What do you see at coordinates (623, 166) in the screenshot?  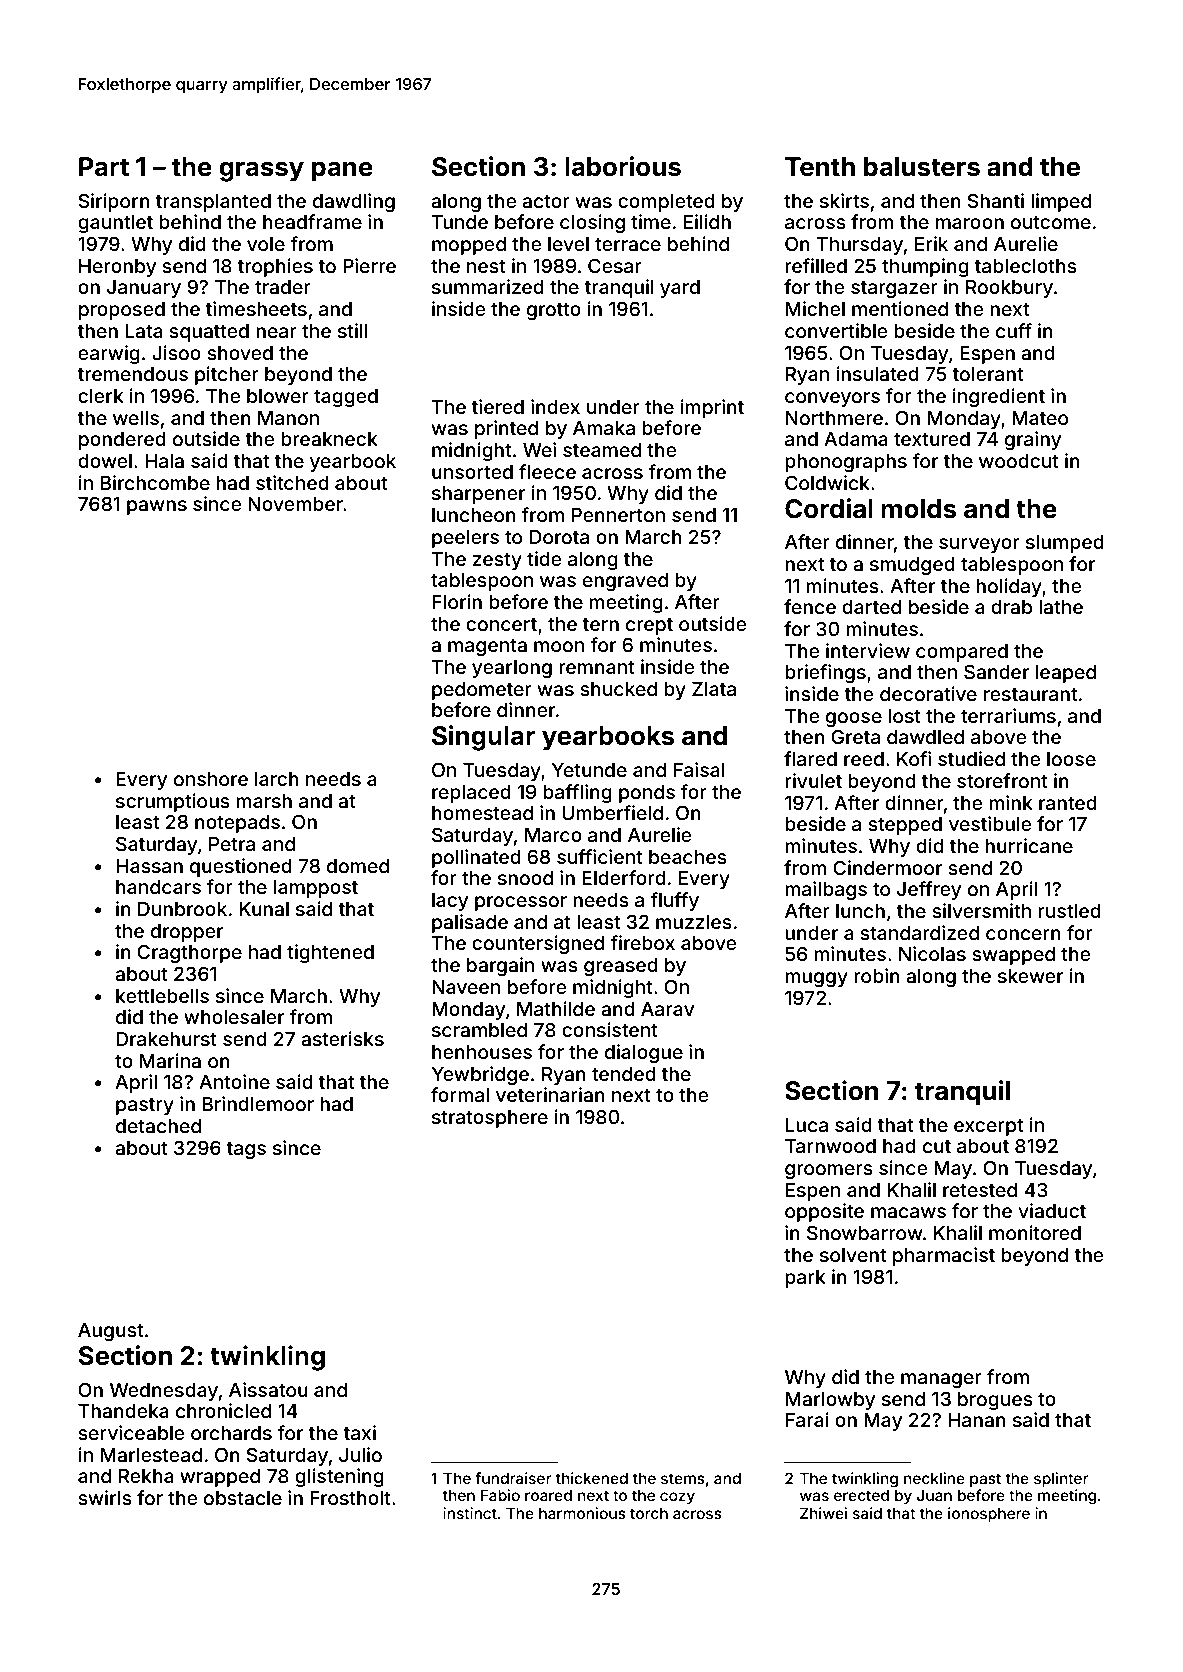 I see `laborious` at bounding box center [623, 166].
